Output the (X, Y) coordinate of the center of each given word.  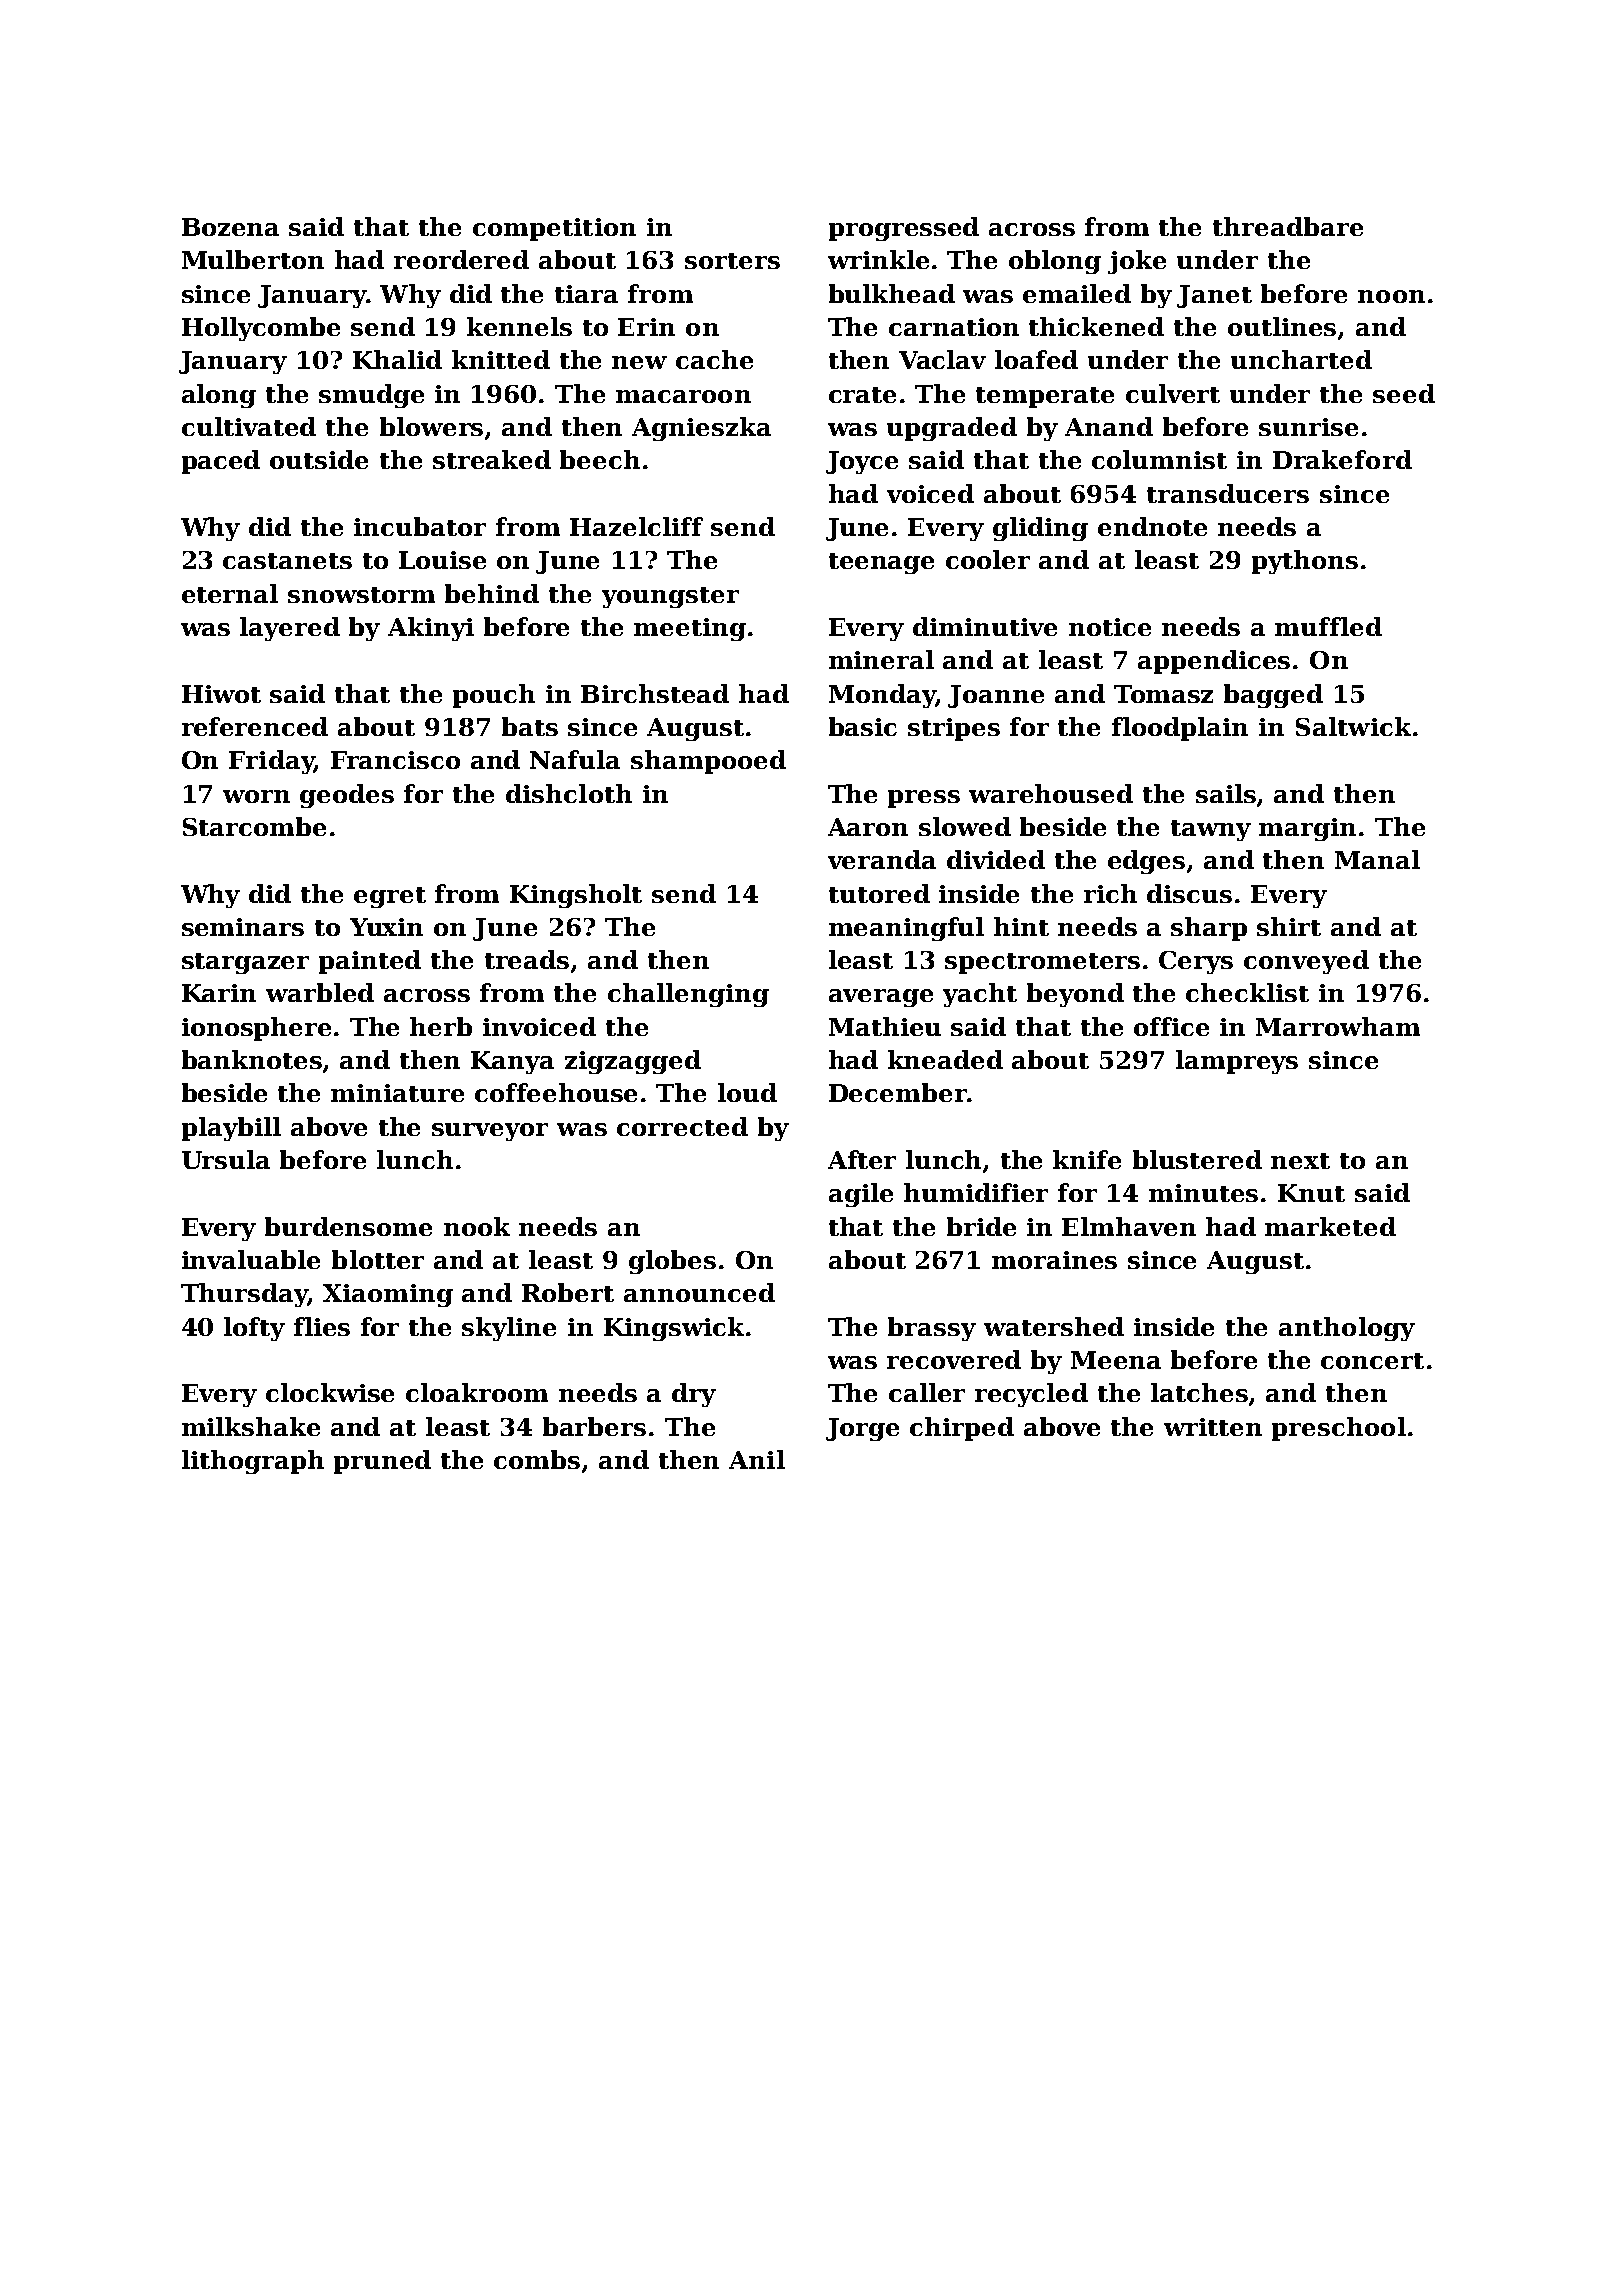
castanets (287, 561)
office (1171, 1026)
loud (747, 1092)
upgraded (952, 429)
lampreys (1237, 1062)
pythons (1305, 562)
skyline (509, 1329)
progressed (904, 229)
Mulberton (253, 259)
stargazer (245, 963)
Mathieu (885, 1026)
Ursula (226, 1159)
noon (1391, 296)
